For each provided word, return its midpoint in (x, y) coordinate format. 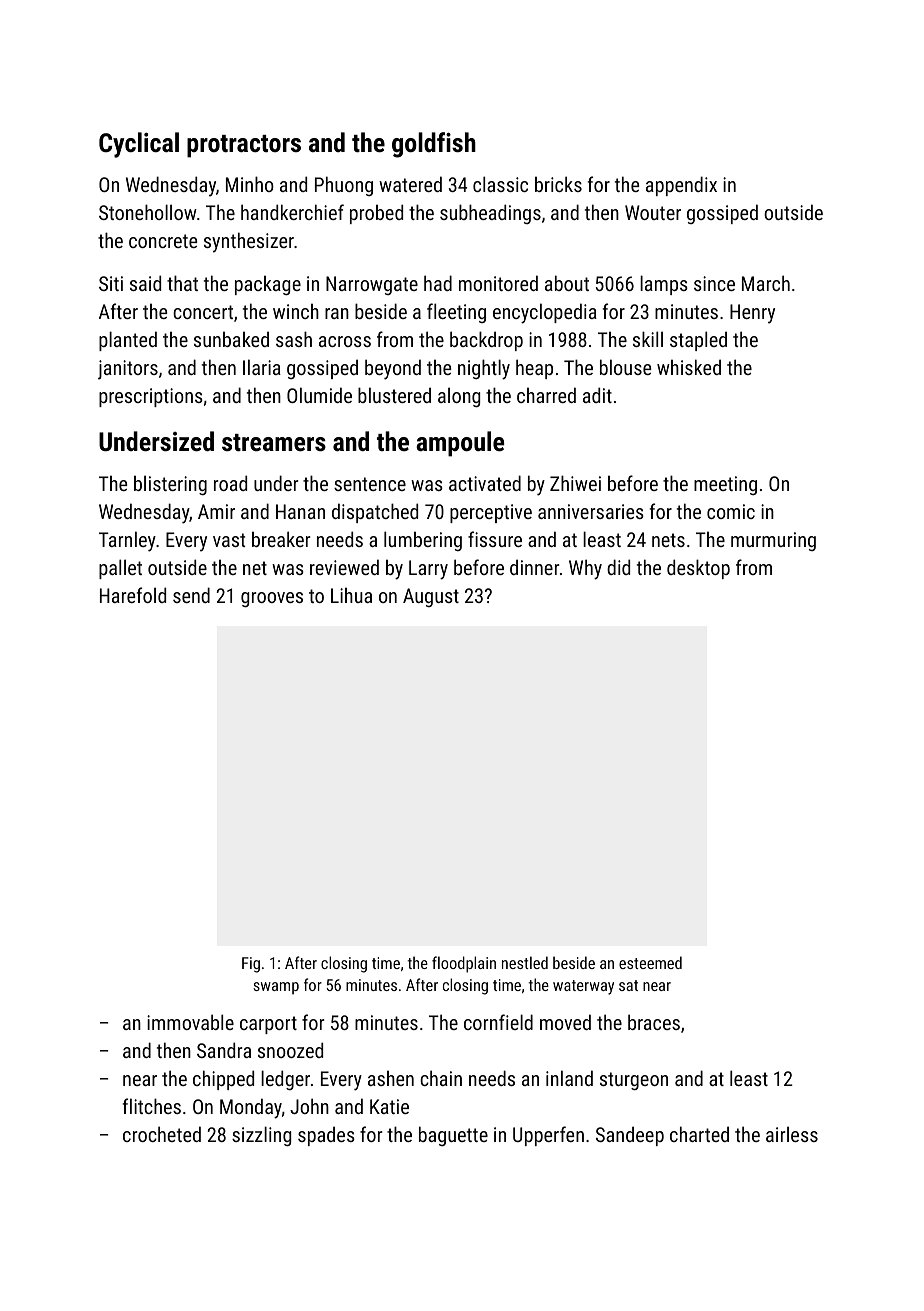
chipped (223, 1080)
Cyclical (139, 145)
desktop (698, 569)
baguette (453, 1136)
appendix (681, 186)
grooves (272, 599)
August (431, 597)
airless (792, 1134)
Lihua (351, 595)
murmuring (773, 541)
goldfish (434, 145)
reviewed (344, 567)
